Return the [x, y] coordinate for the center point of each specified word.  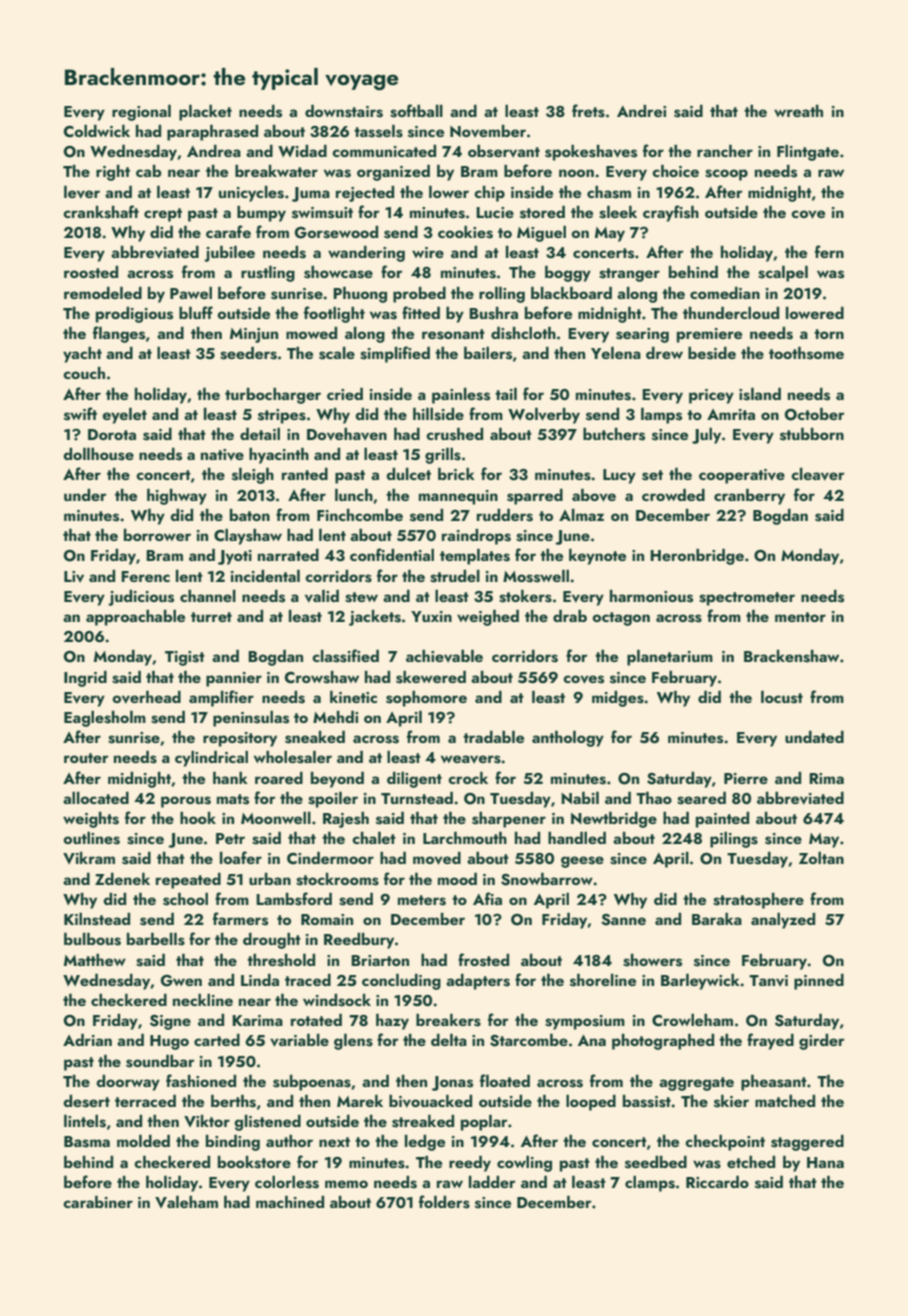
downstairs [344, 111]
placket [205, 113]
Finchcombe [360, 515]
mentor [800, 617]
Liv [74, 577]
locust [782, 697]
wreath [798, 111]
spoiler [333, 800]
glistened [267, 1123]
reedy [470, 1164]
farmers [240, 919]
